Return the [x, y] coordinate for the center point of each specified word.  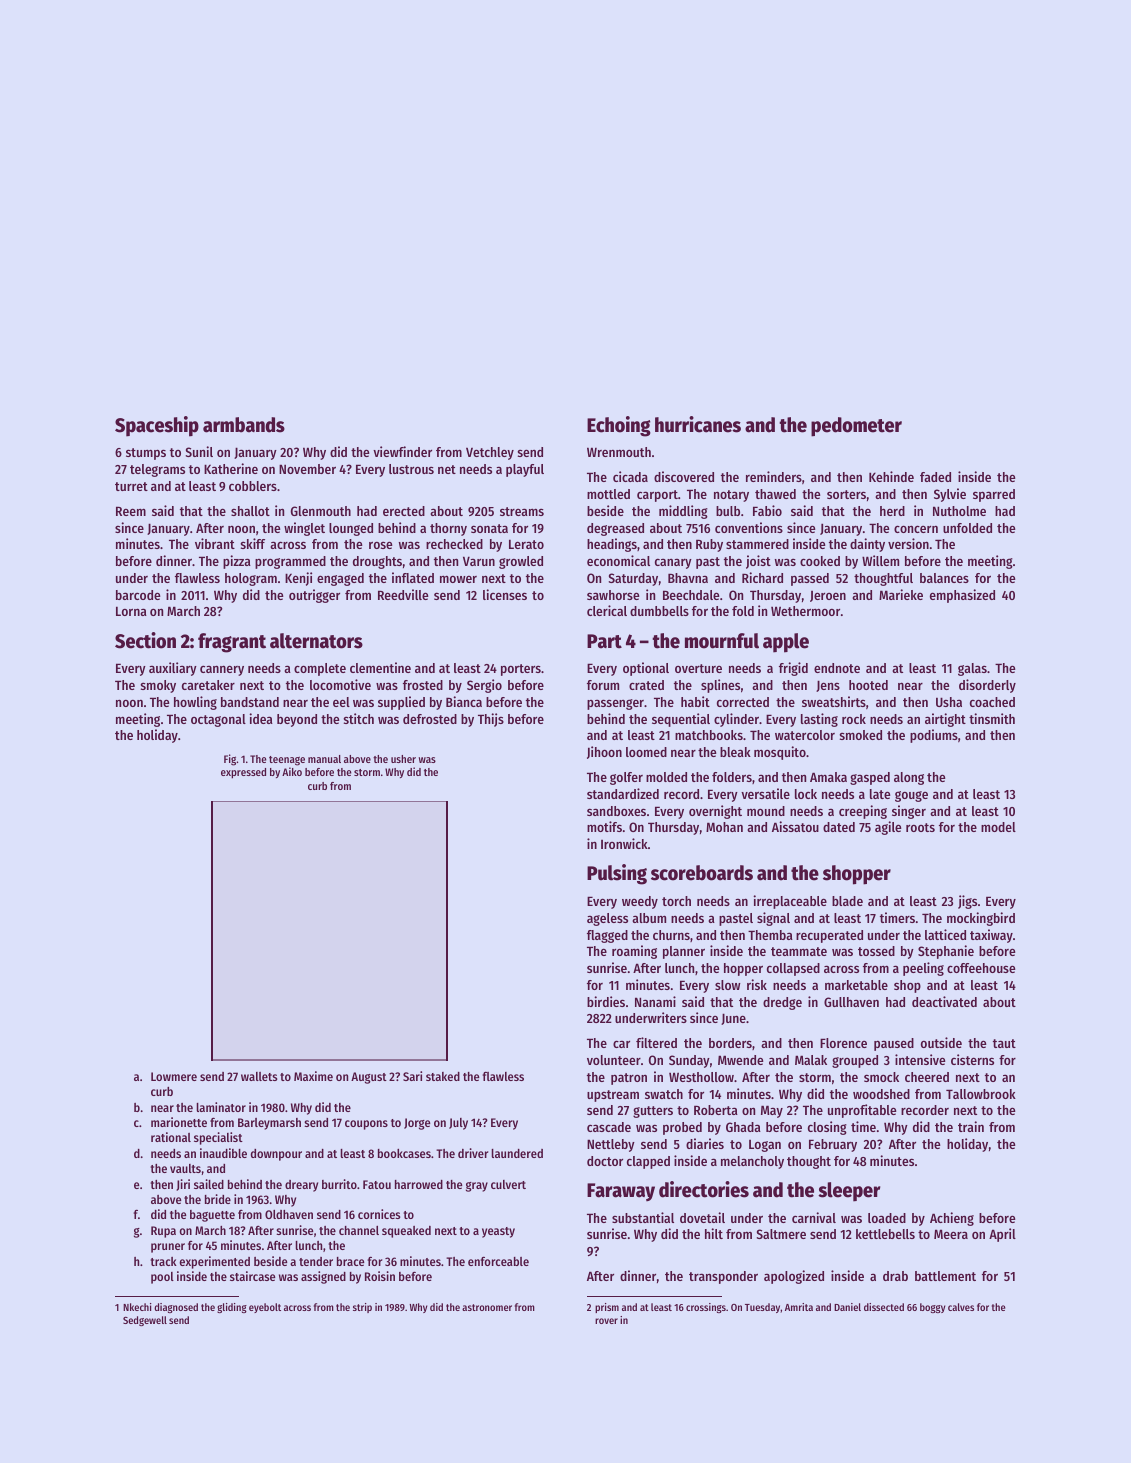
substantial [643, 1217]
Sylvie [950, 495]
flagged [607, 936]
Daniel [847, 1307]
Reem [131, 511]
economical [618, 560]
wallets [259, 1076]
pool [162, 1278]
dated [839, 827]
